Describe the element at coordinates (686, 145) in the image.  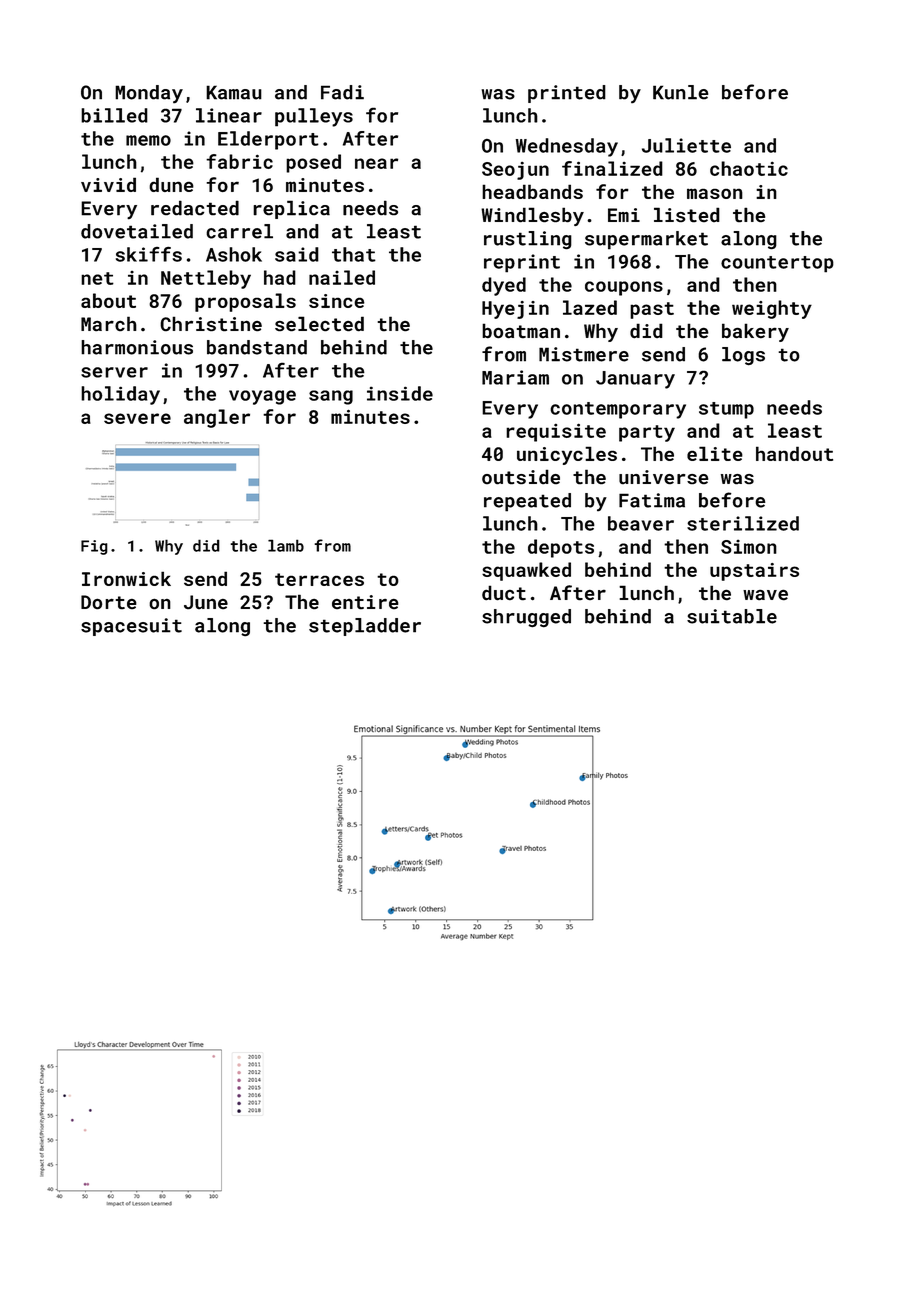
I see `Juliette` at that location.
